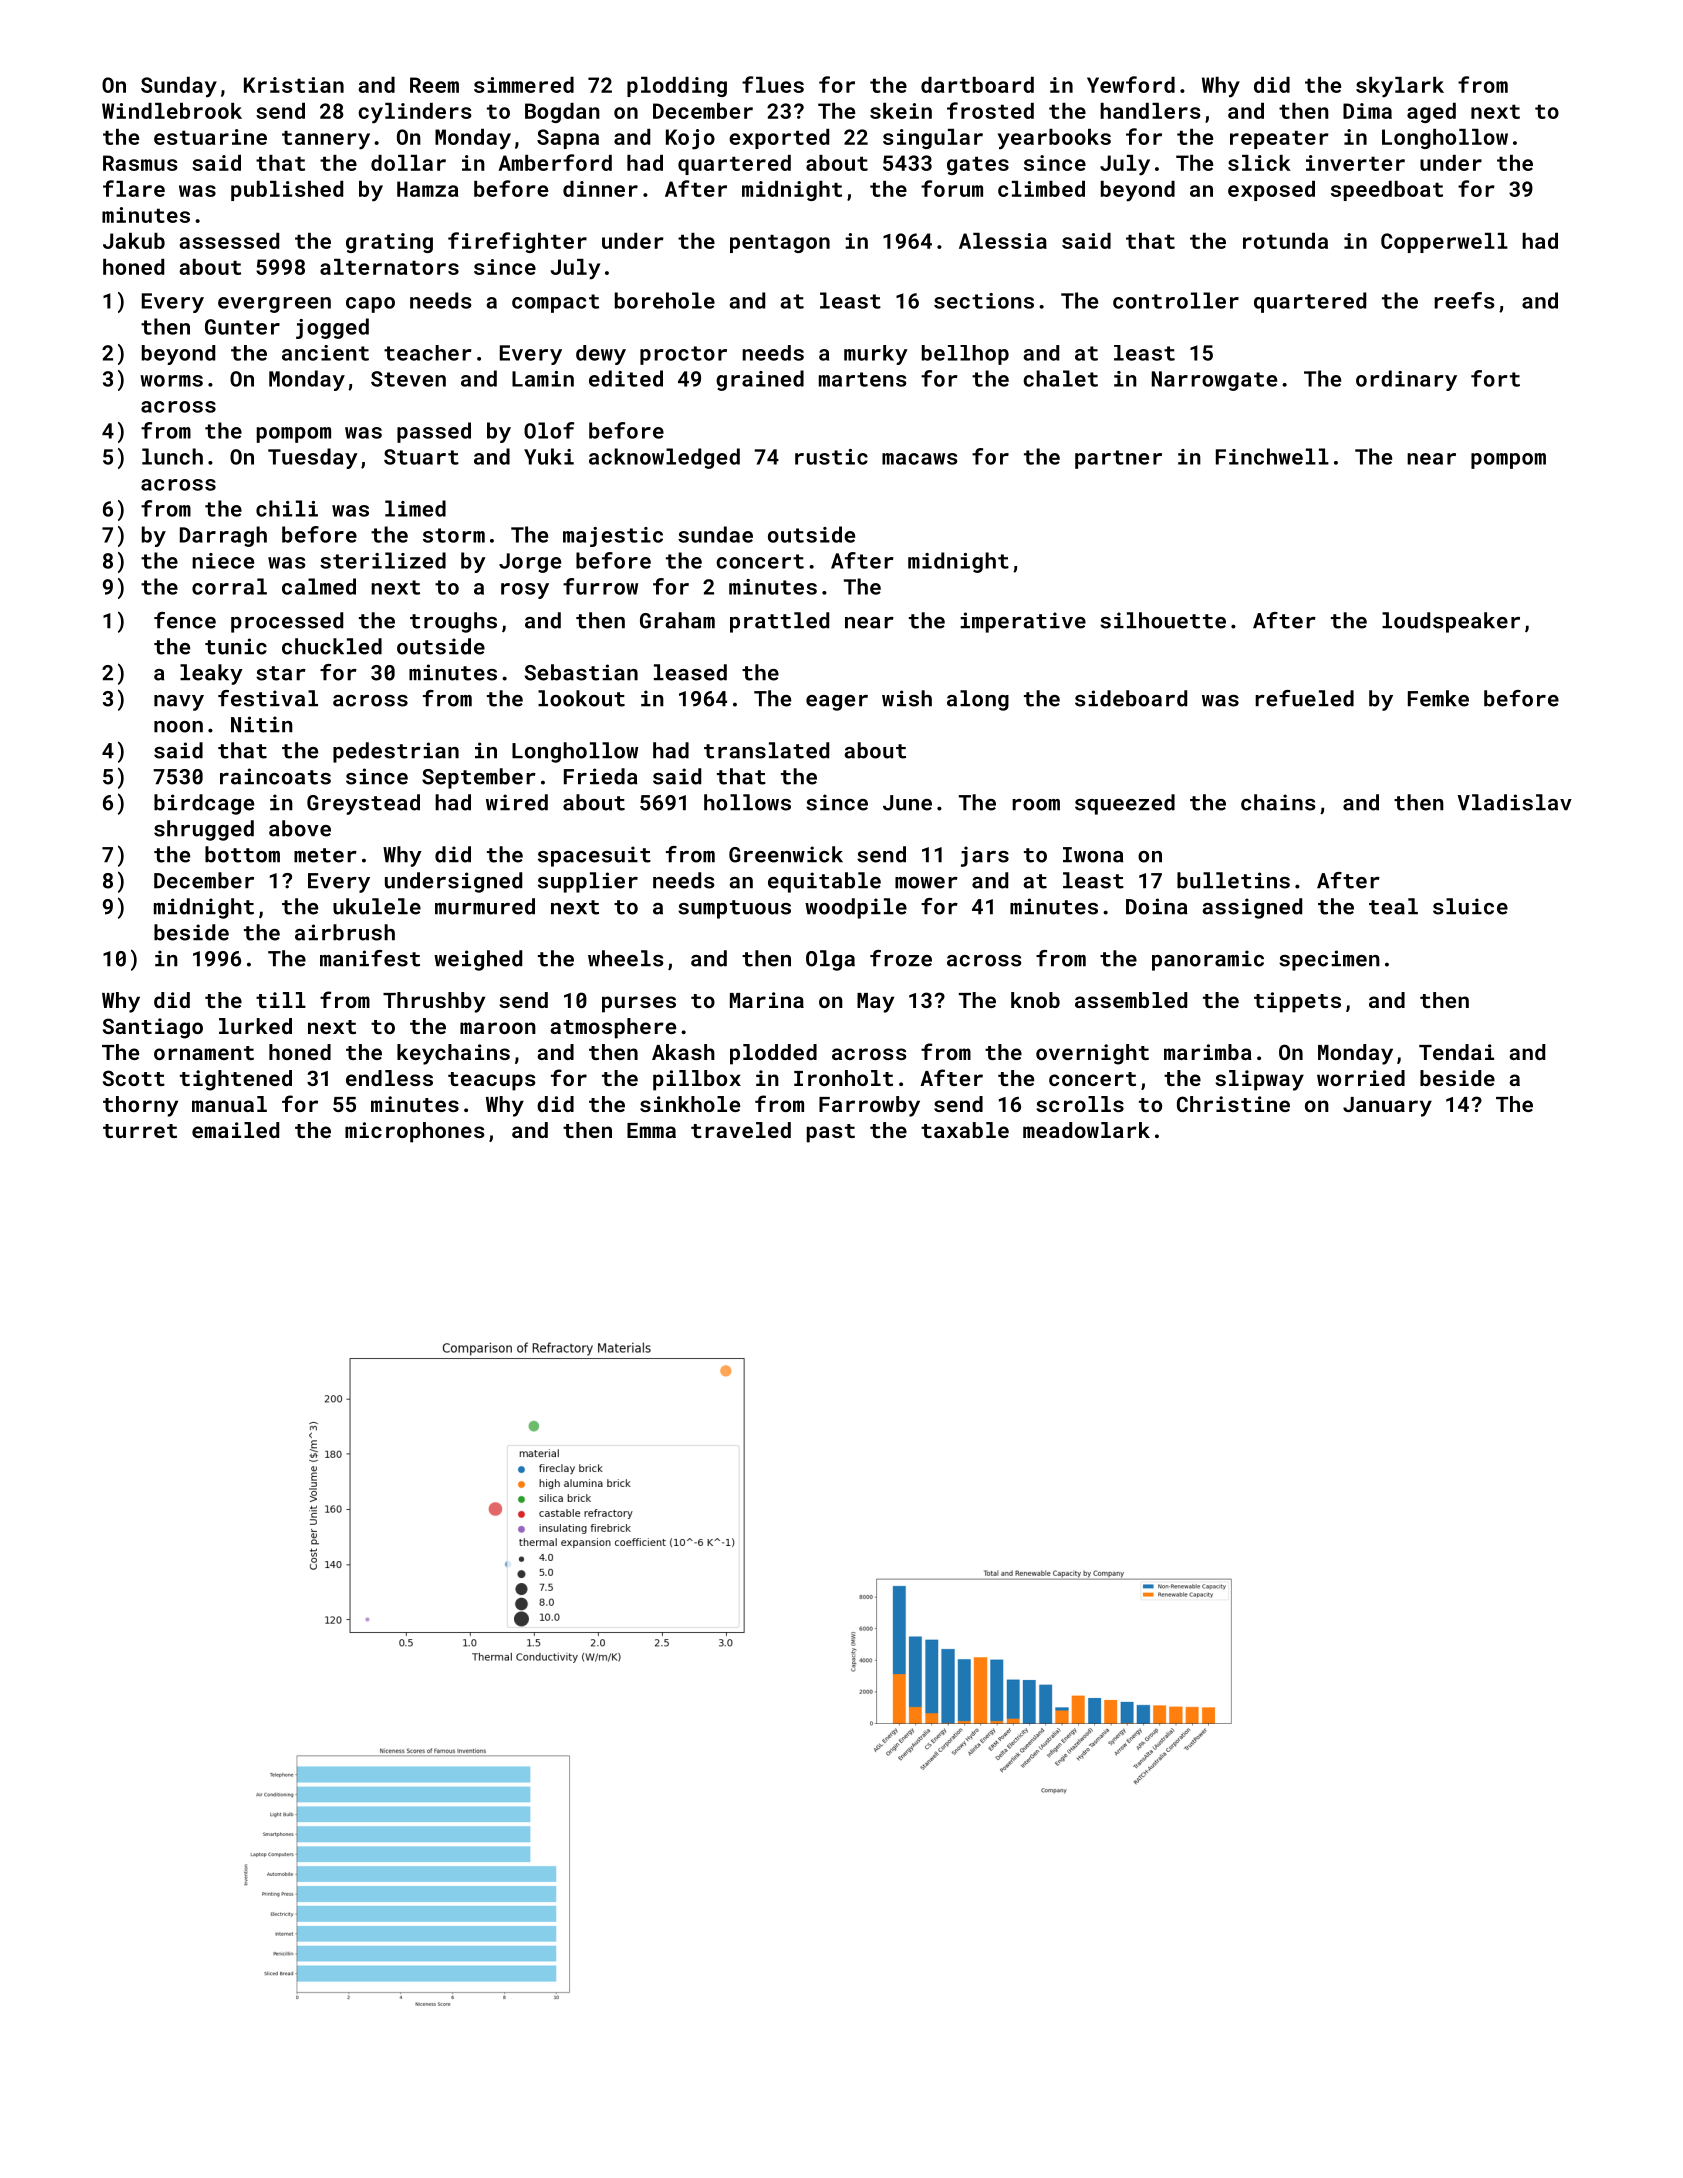  What do you see at coordinates (1444, 243) in the screenshot?
I see `Copperwell` at bounding box center [1444, 243].
